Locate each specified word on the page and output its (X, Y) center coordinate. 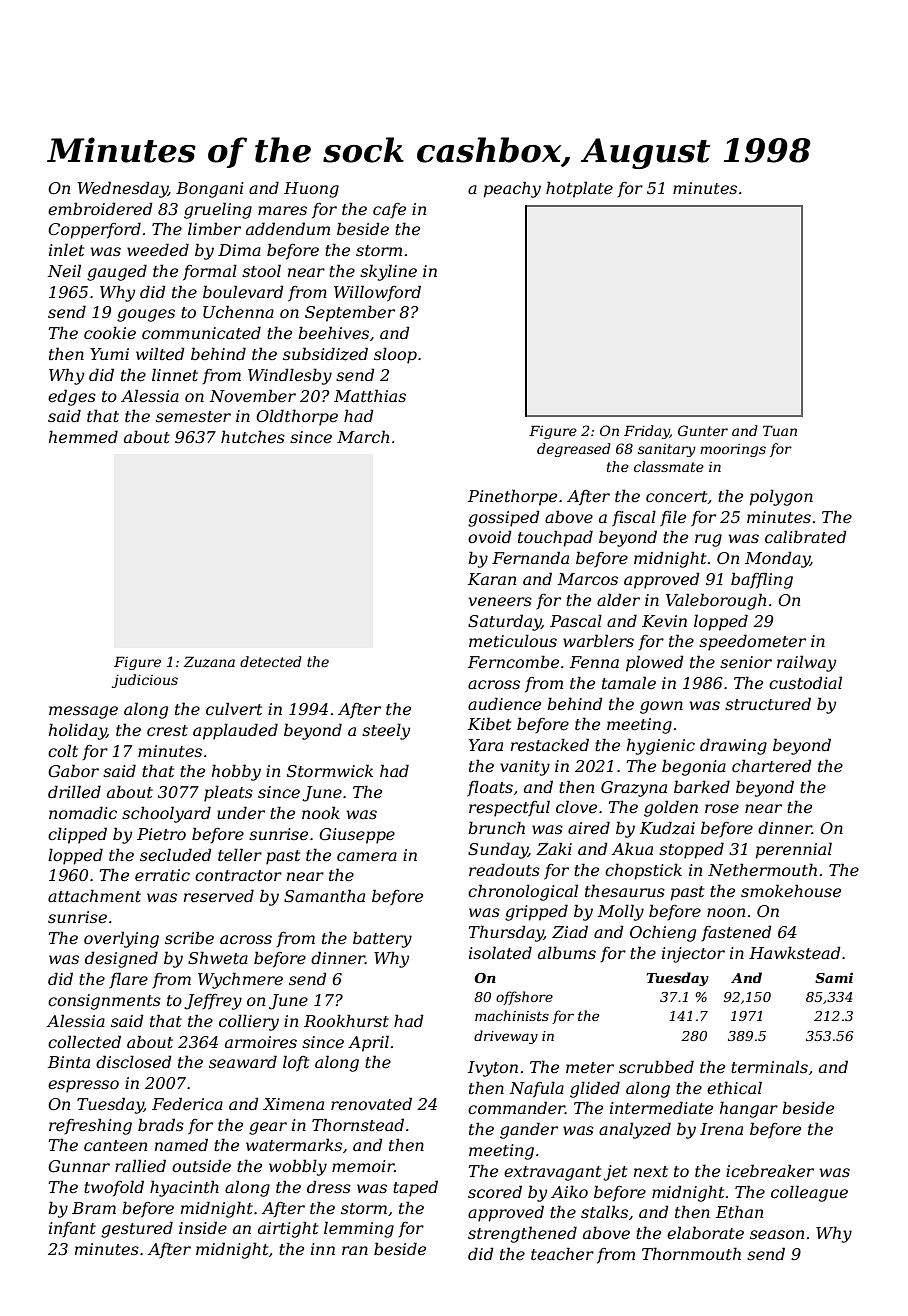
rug (708, 540)
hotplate (579, 189)
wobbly (298, 1167)
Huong (311, 190)
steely (386, 731)
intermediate (661, 1107)
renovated (371, 1103)
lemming (359, 1229)
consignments (104, 1002)
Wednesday (123, 189)
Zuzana (209, 662)
